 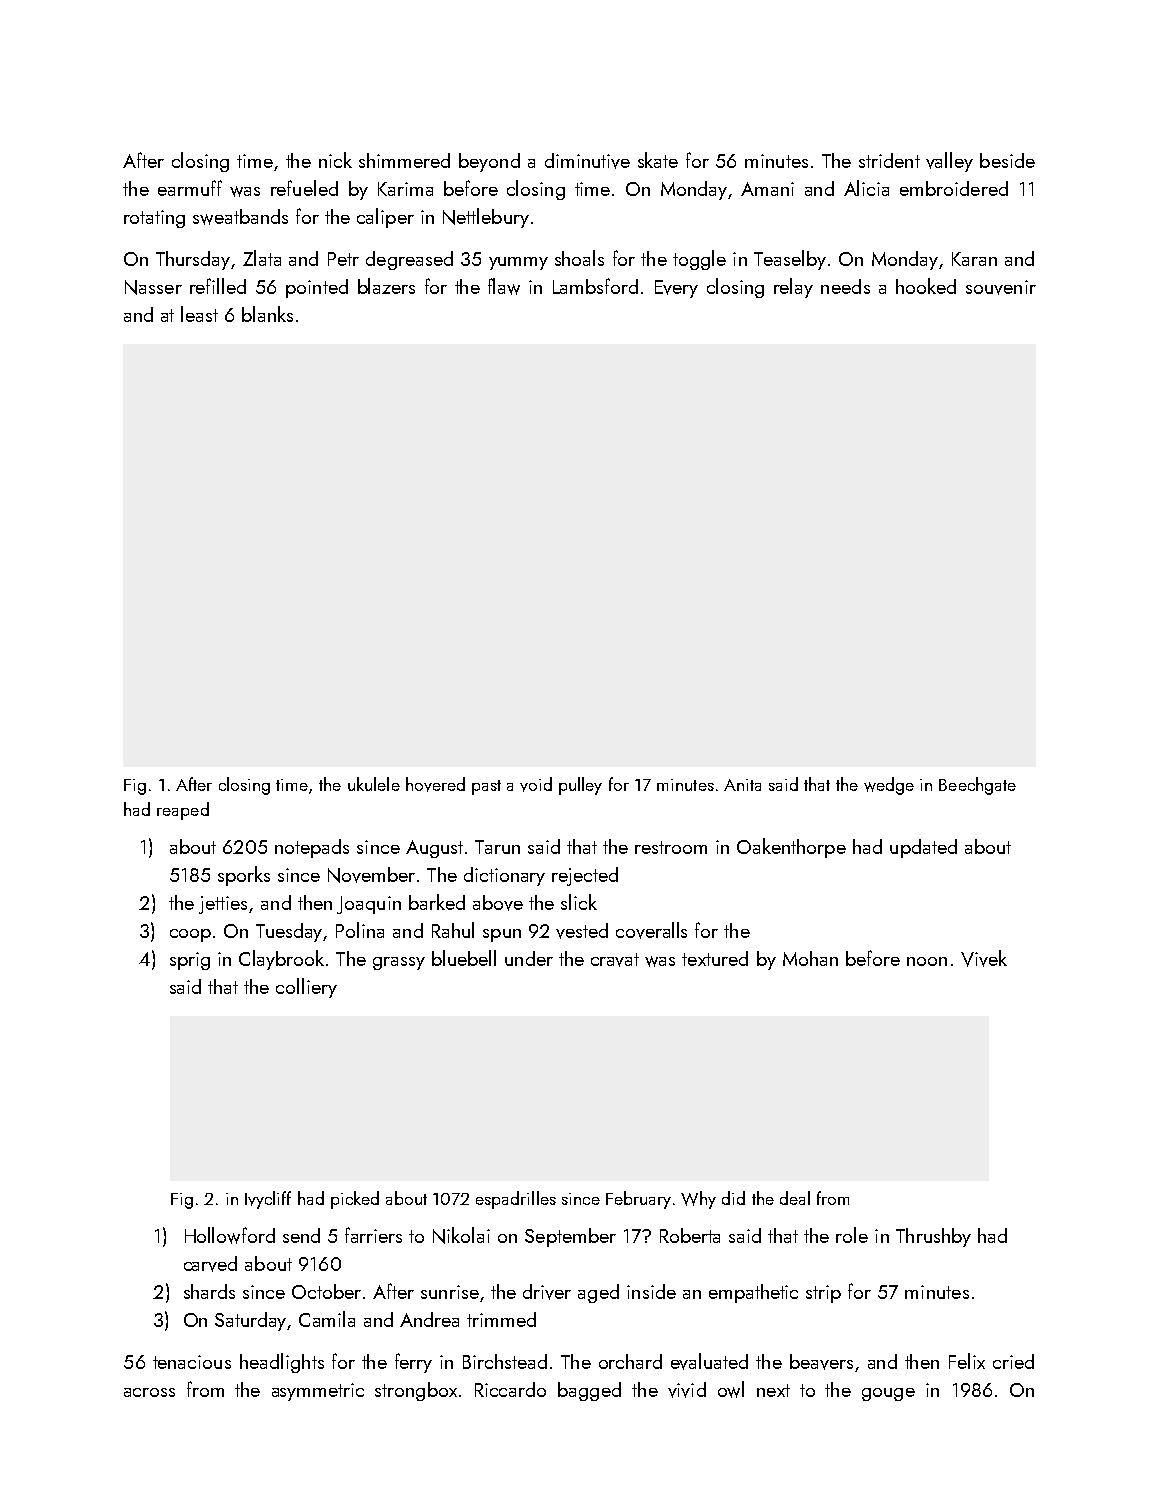 What do you see at coordinates (199, 314) in the screenshot?
I see `least` at bounding box center [199, 314].
